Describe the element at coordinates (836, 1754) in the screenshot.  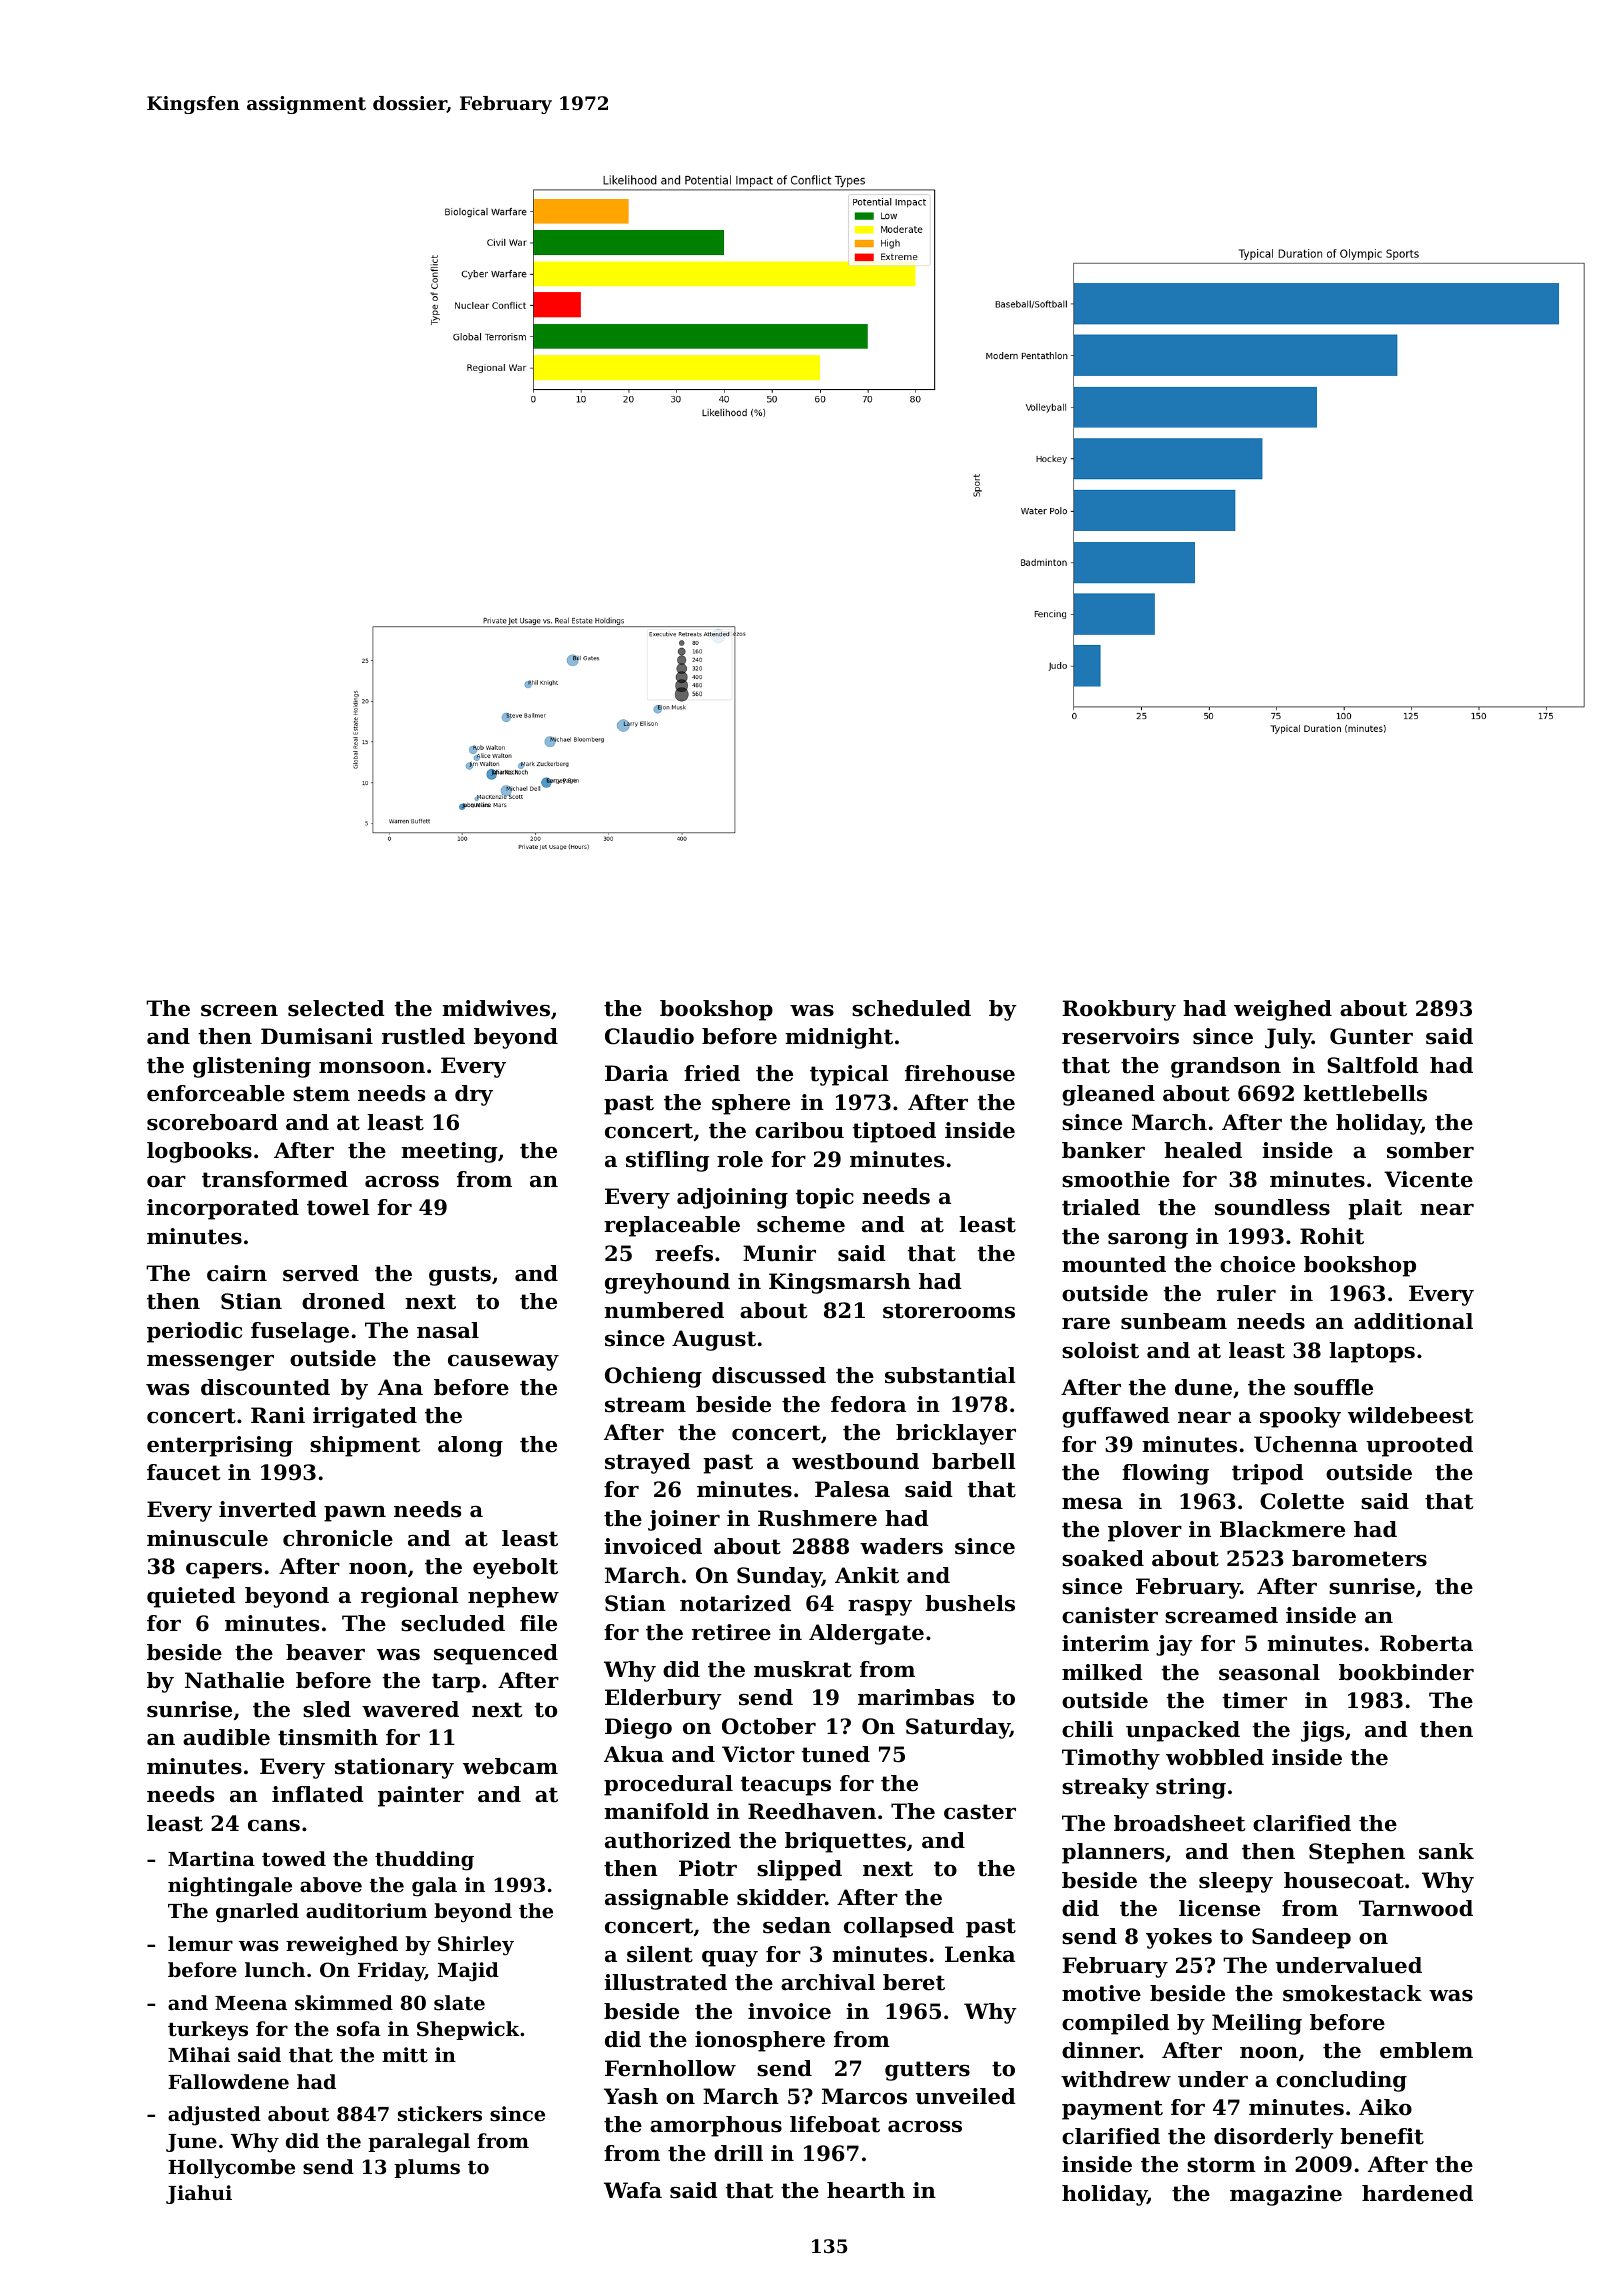
I see `tuned` at that location.
